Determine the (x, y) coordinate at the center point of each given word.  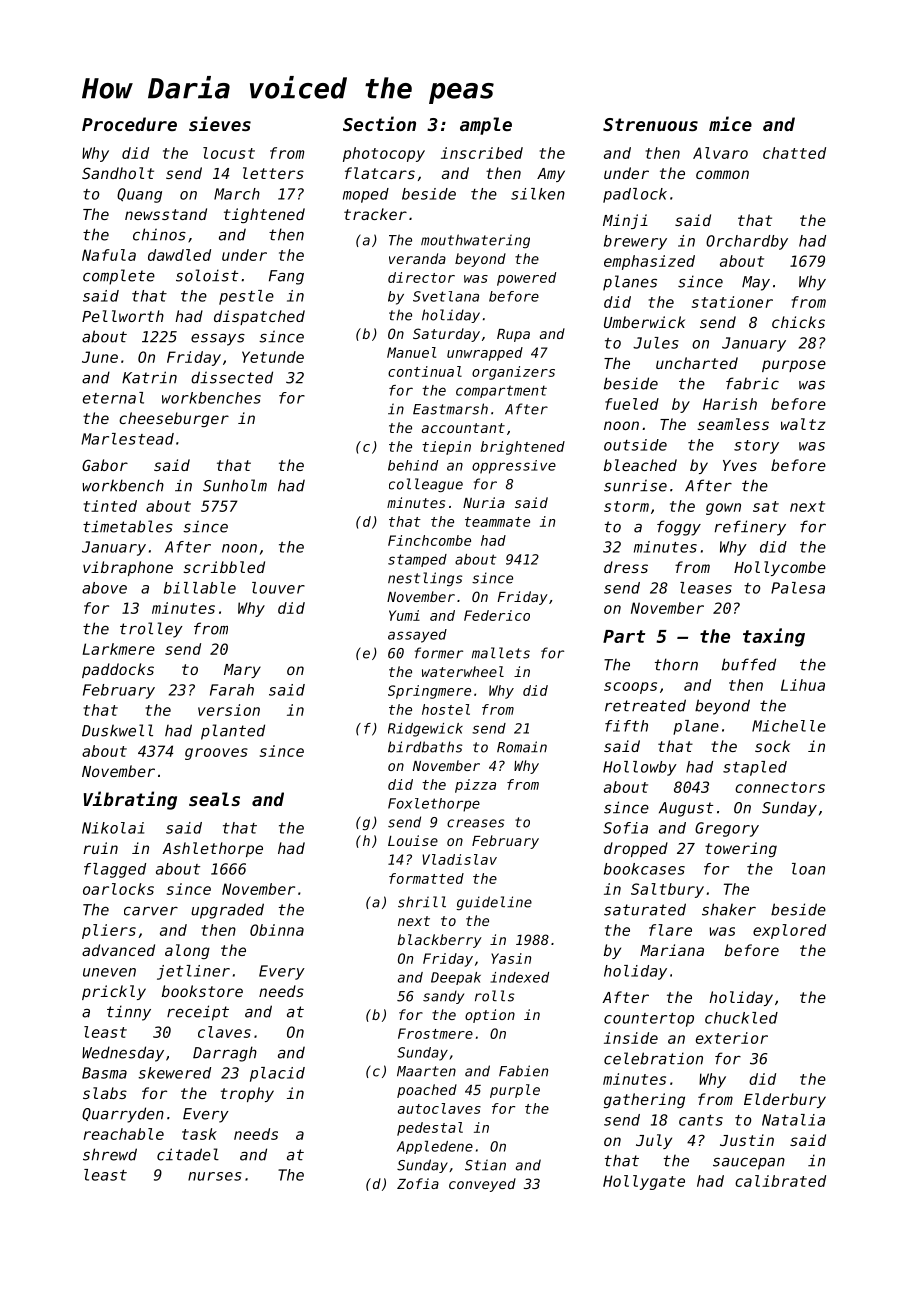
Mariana (672, 950)
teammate (497, 522)
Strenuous (650, 124)
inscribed (482, 153)
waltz (803, 424)
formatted (426, 878)
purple (515, 1091)
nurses (215, 1176)
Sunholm (235, 485)
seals (214, 799)
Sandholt (118, 173)
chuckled (741, 1018)
